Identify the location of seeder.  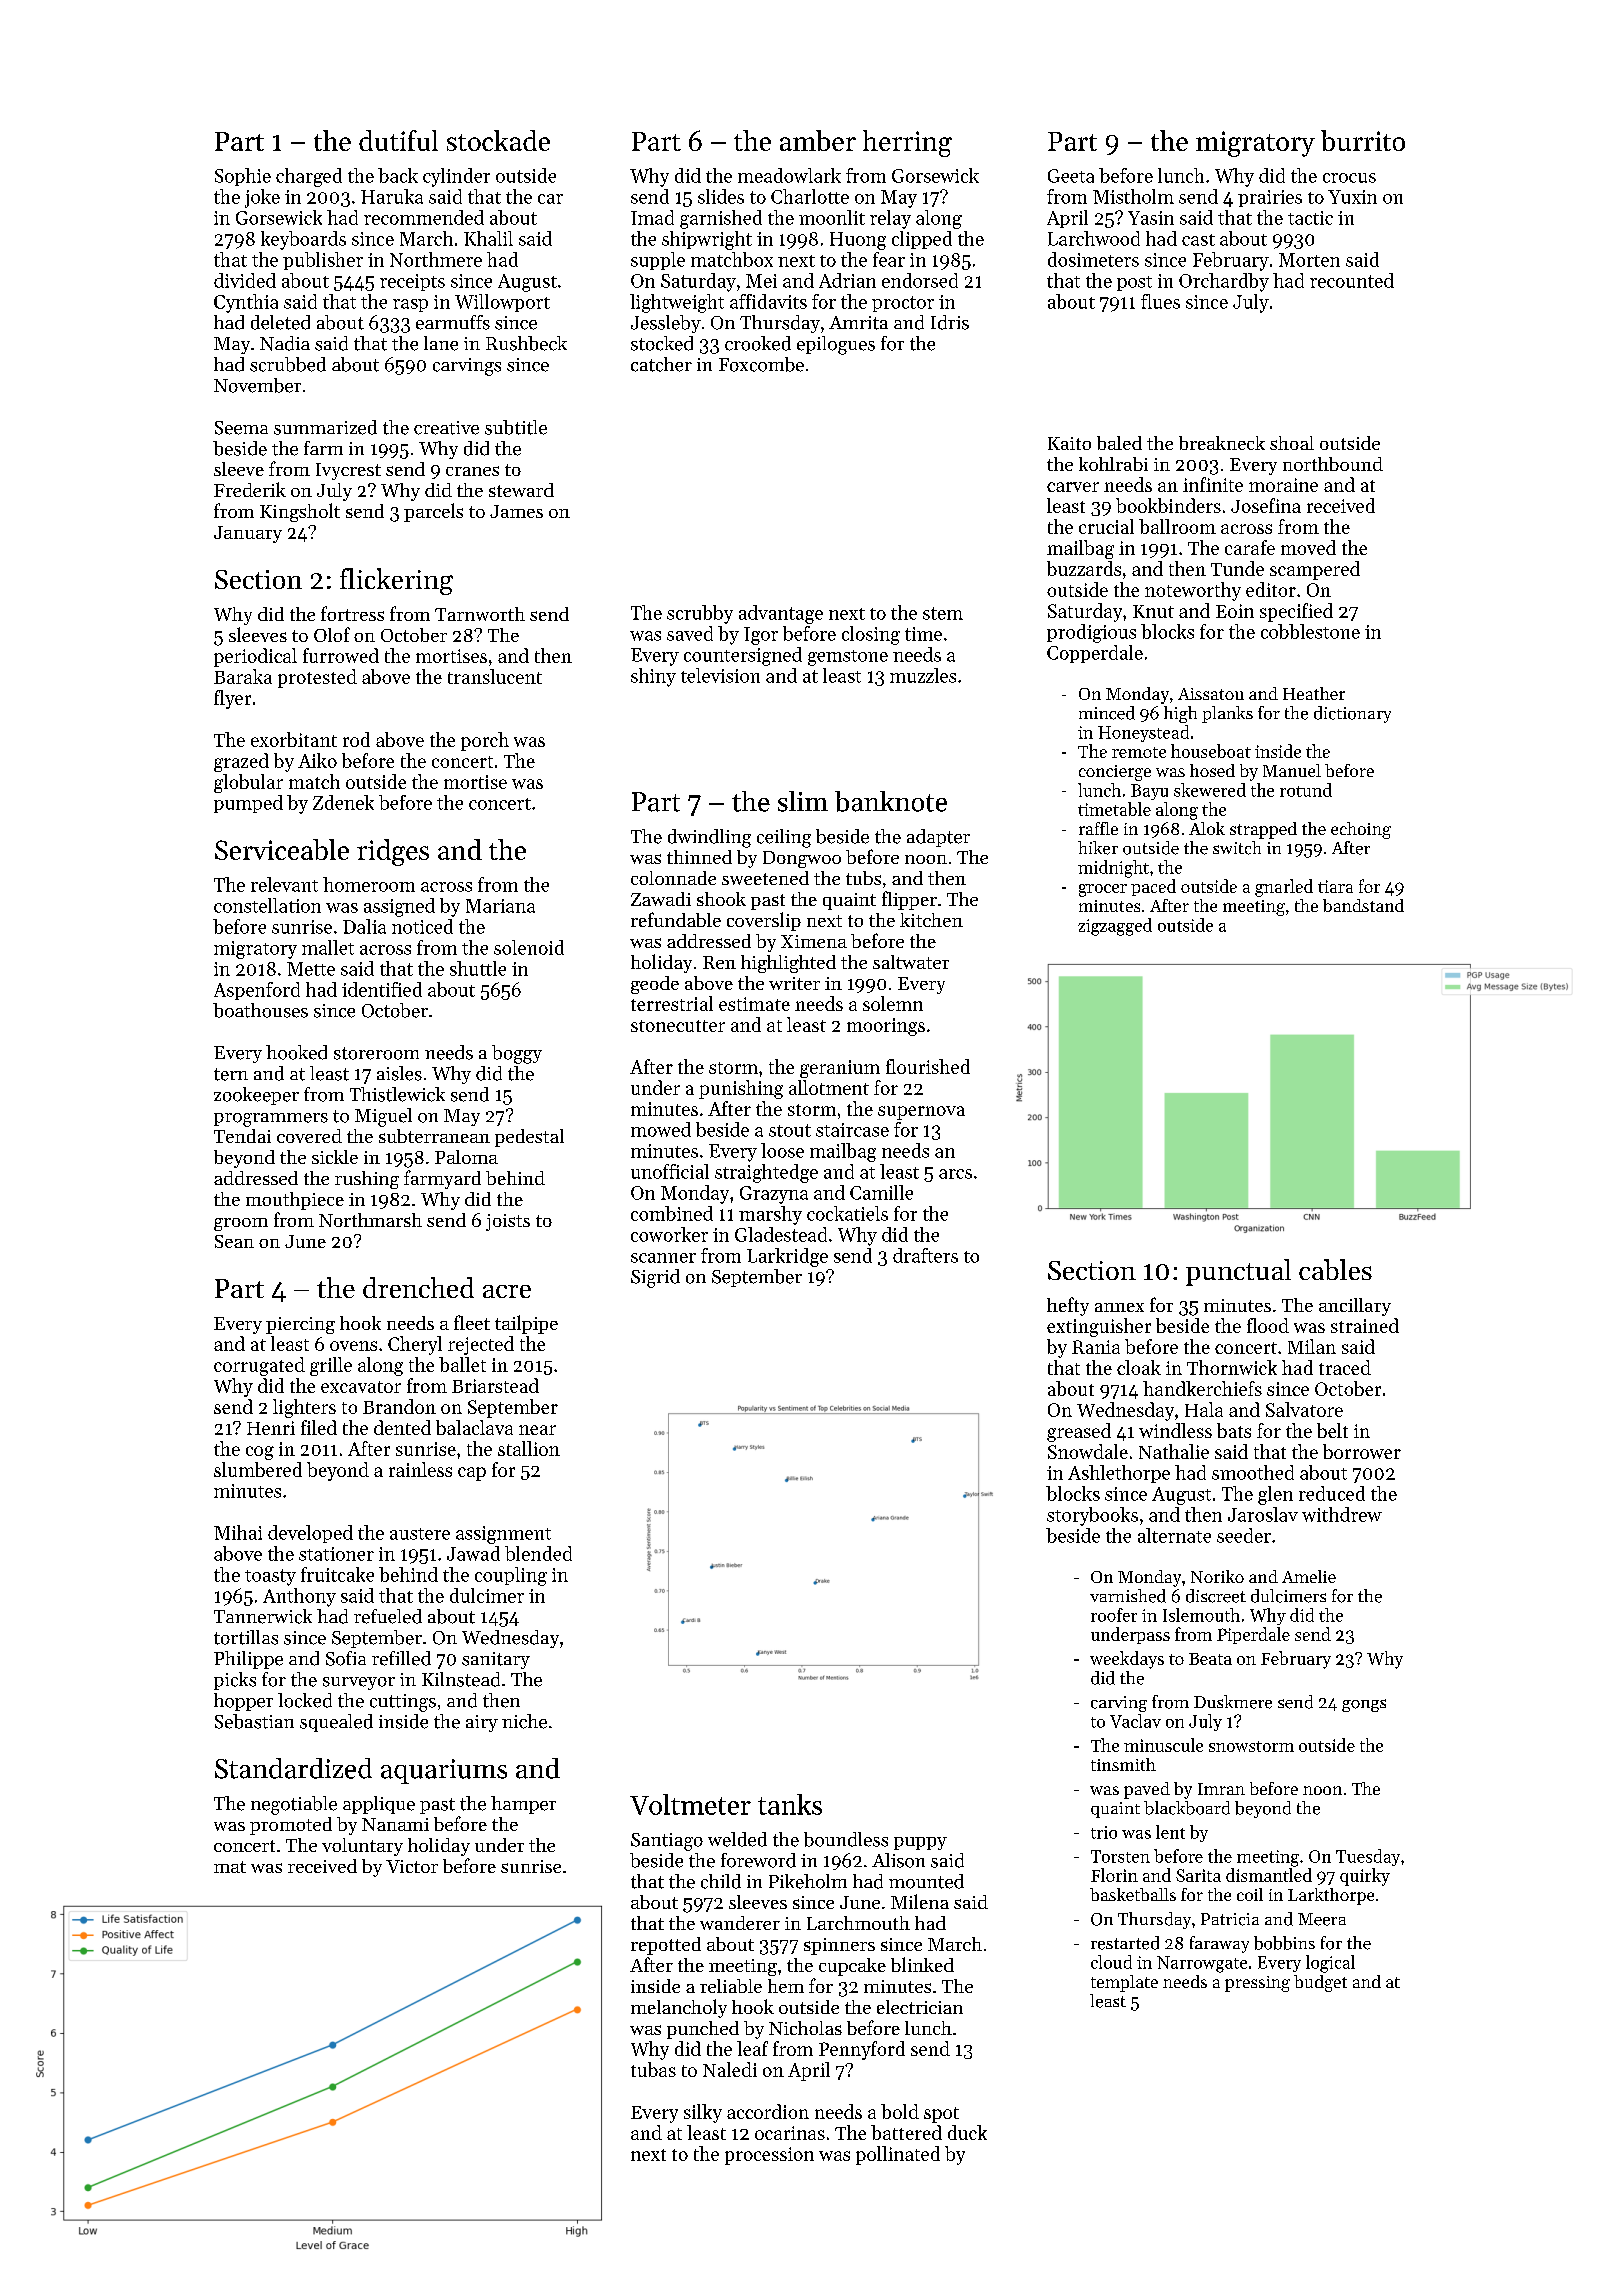
(1244, 1535).
